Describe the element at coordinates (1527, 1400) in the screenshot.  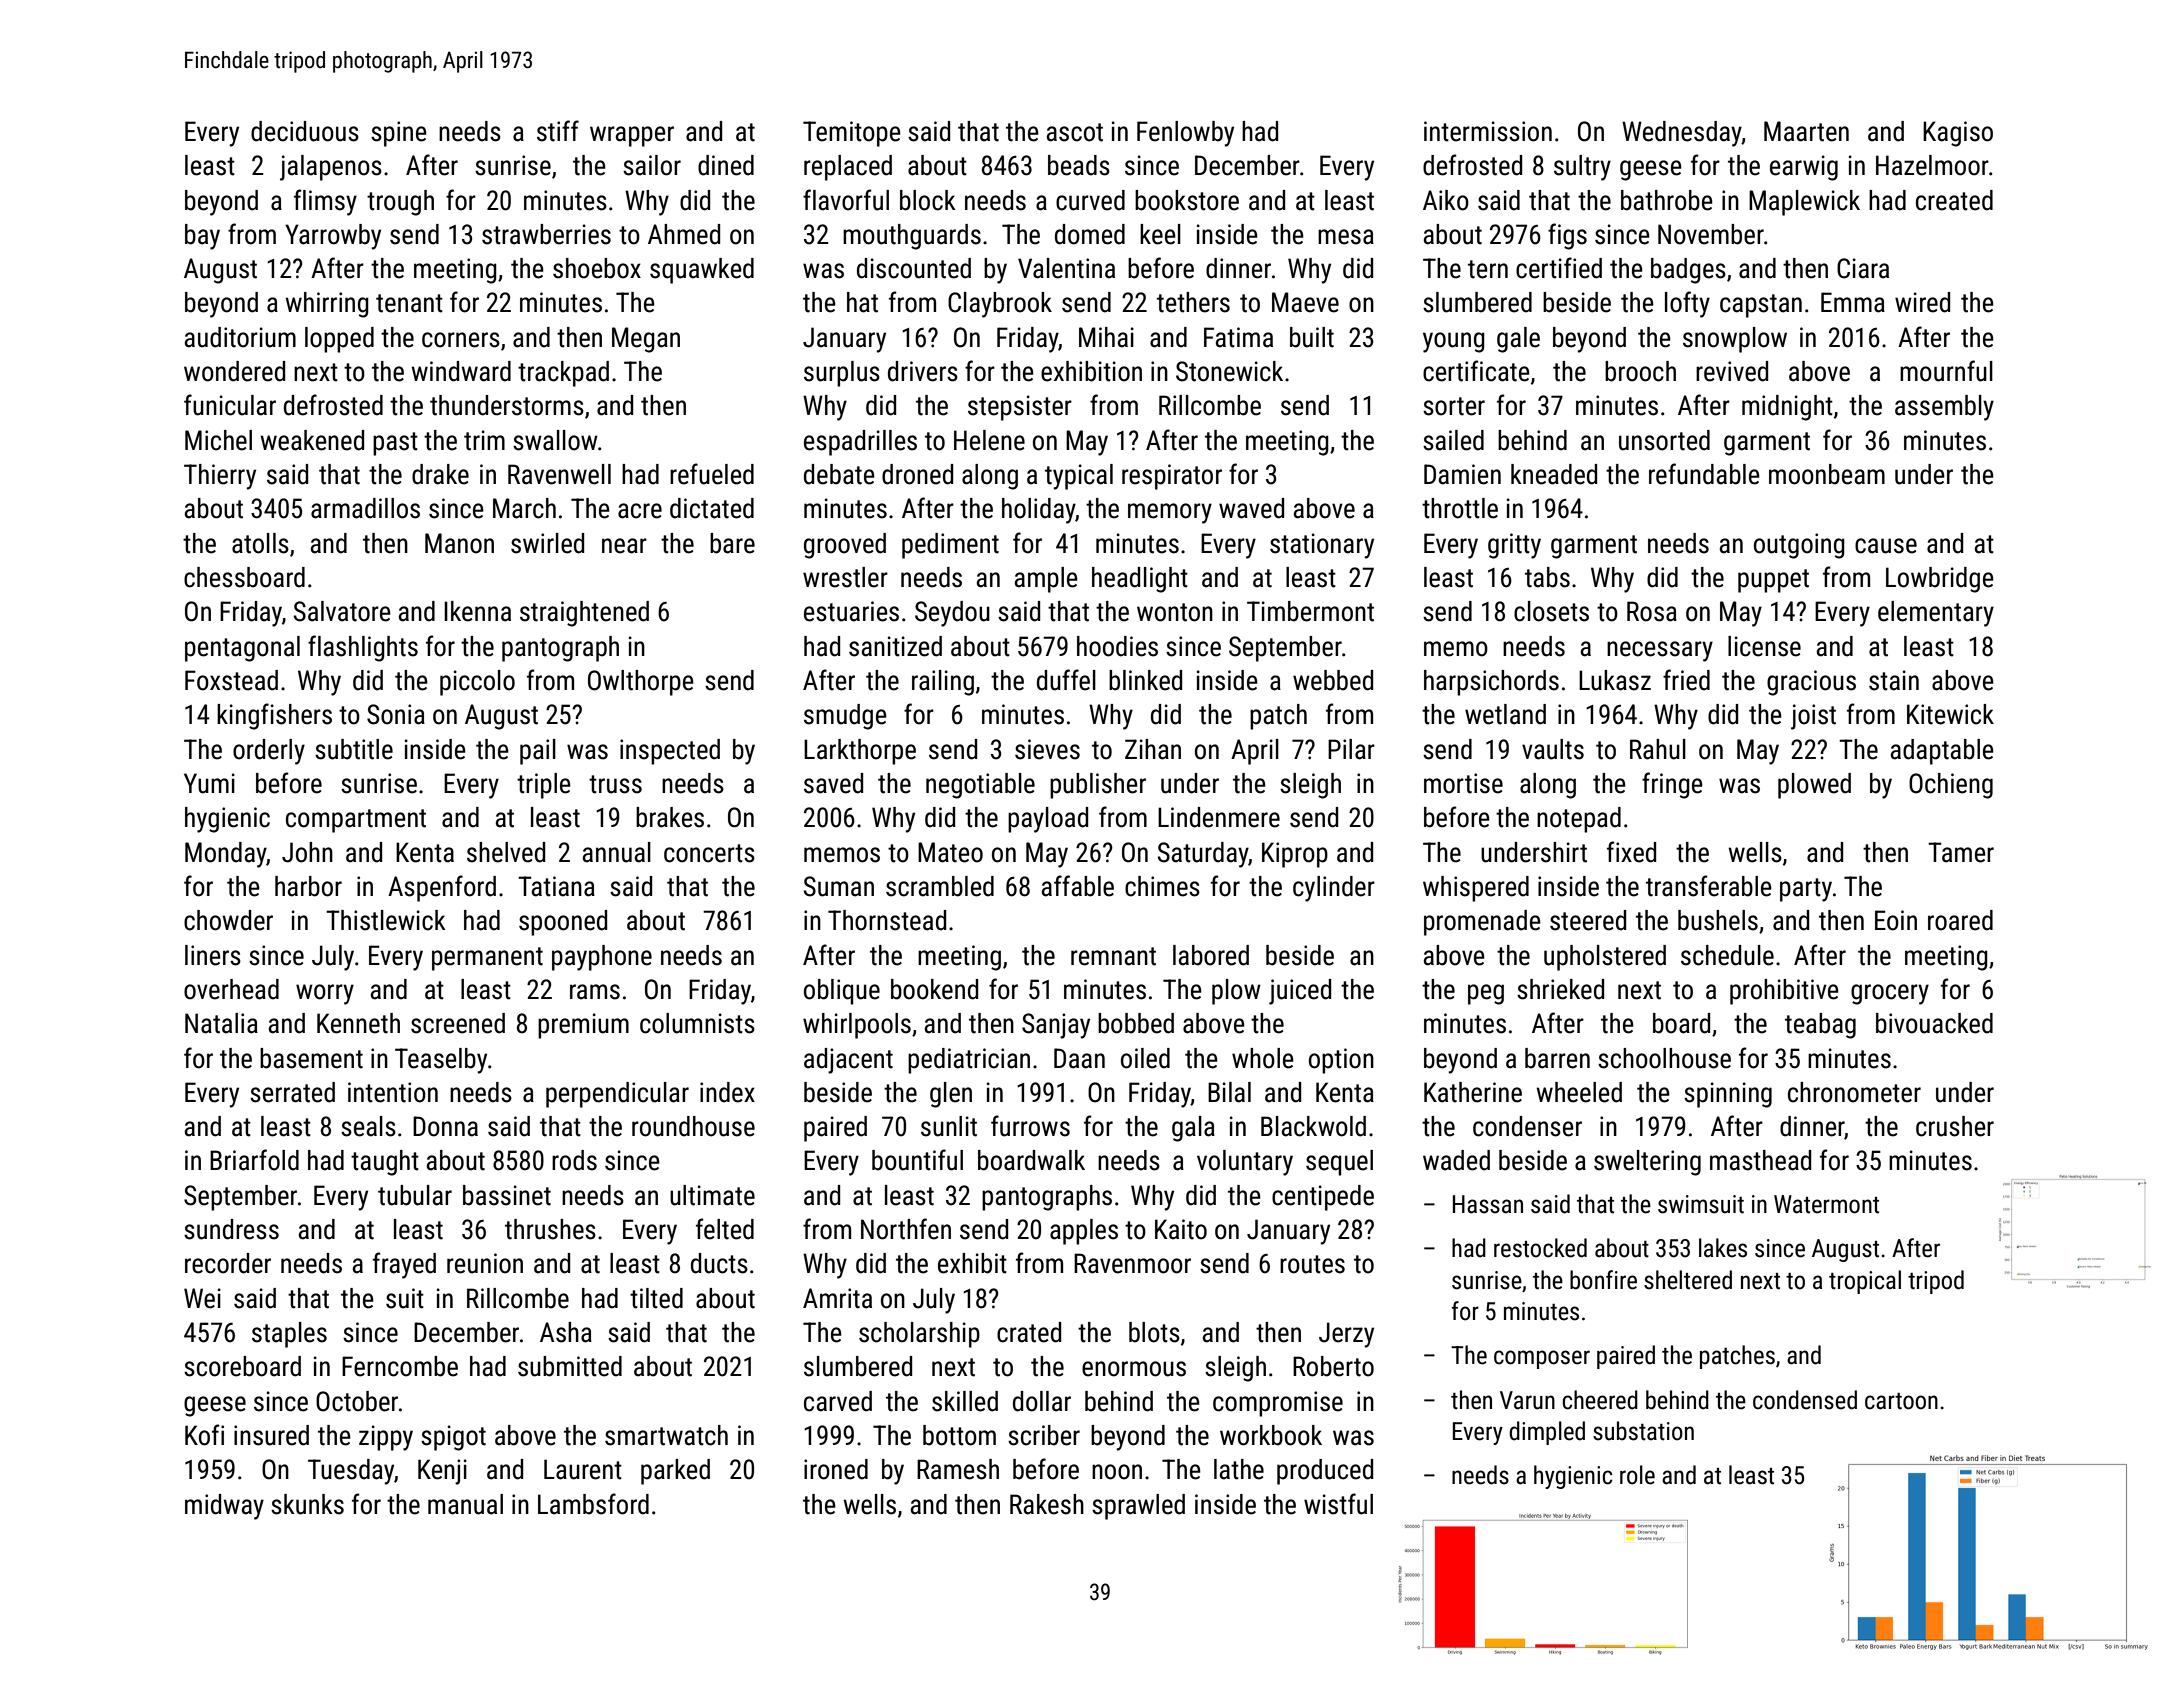
I see `Varun` at that location.
